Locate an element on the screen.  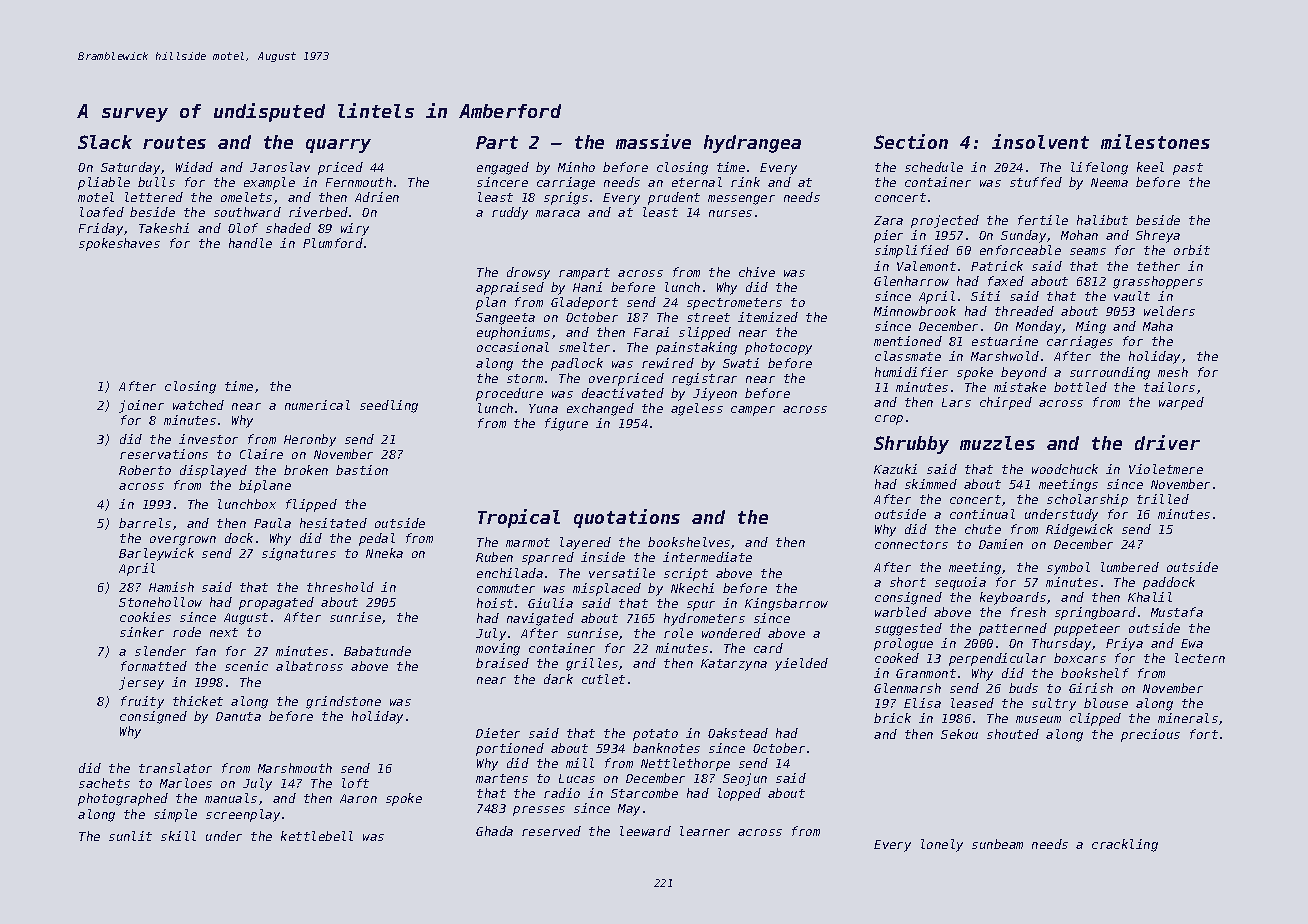
lectern is located at coordinates (1200, 658).
